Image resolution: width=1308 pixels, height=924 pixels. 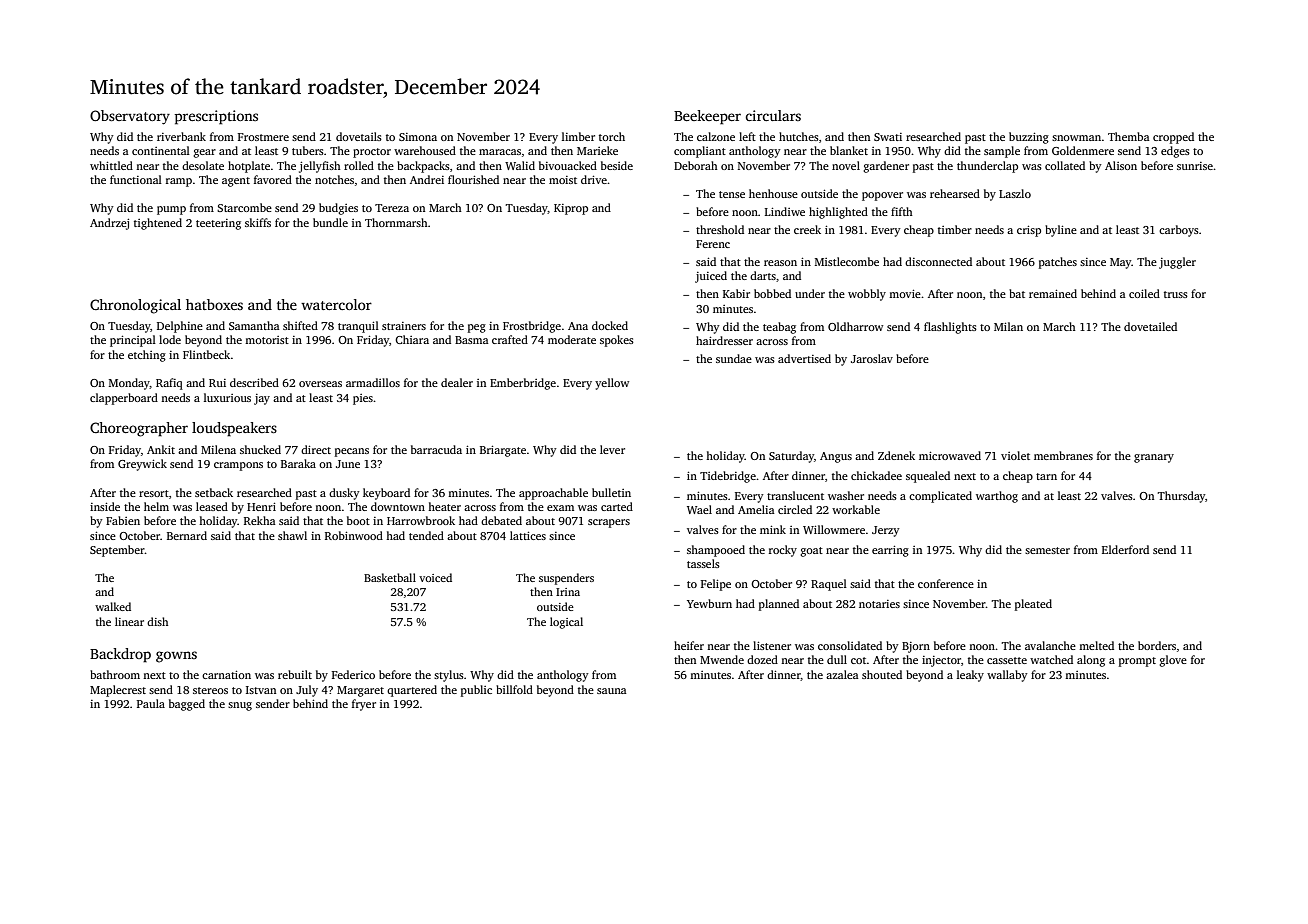 What do you see at coordinates (1076, 138) in the screenshot?
I see `snowman` at bounding box center [1076, 138].
